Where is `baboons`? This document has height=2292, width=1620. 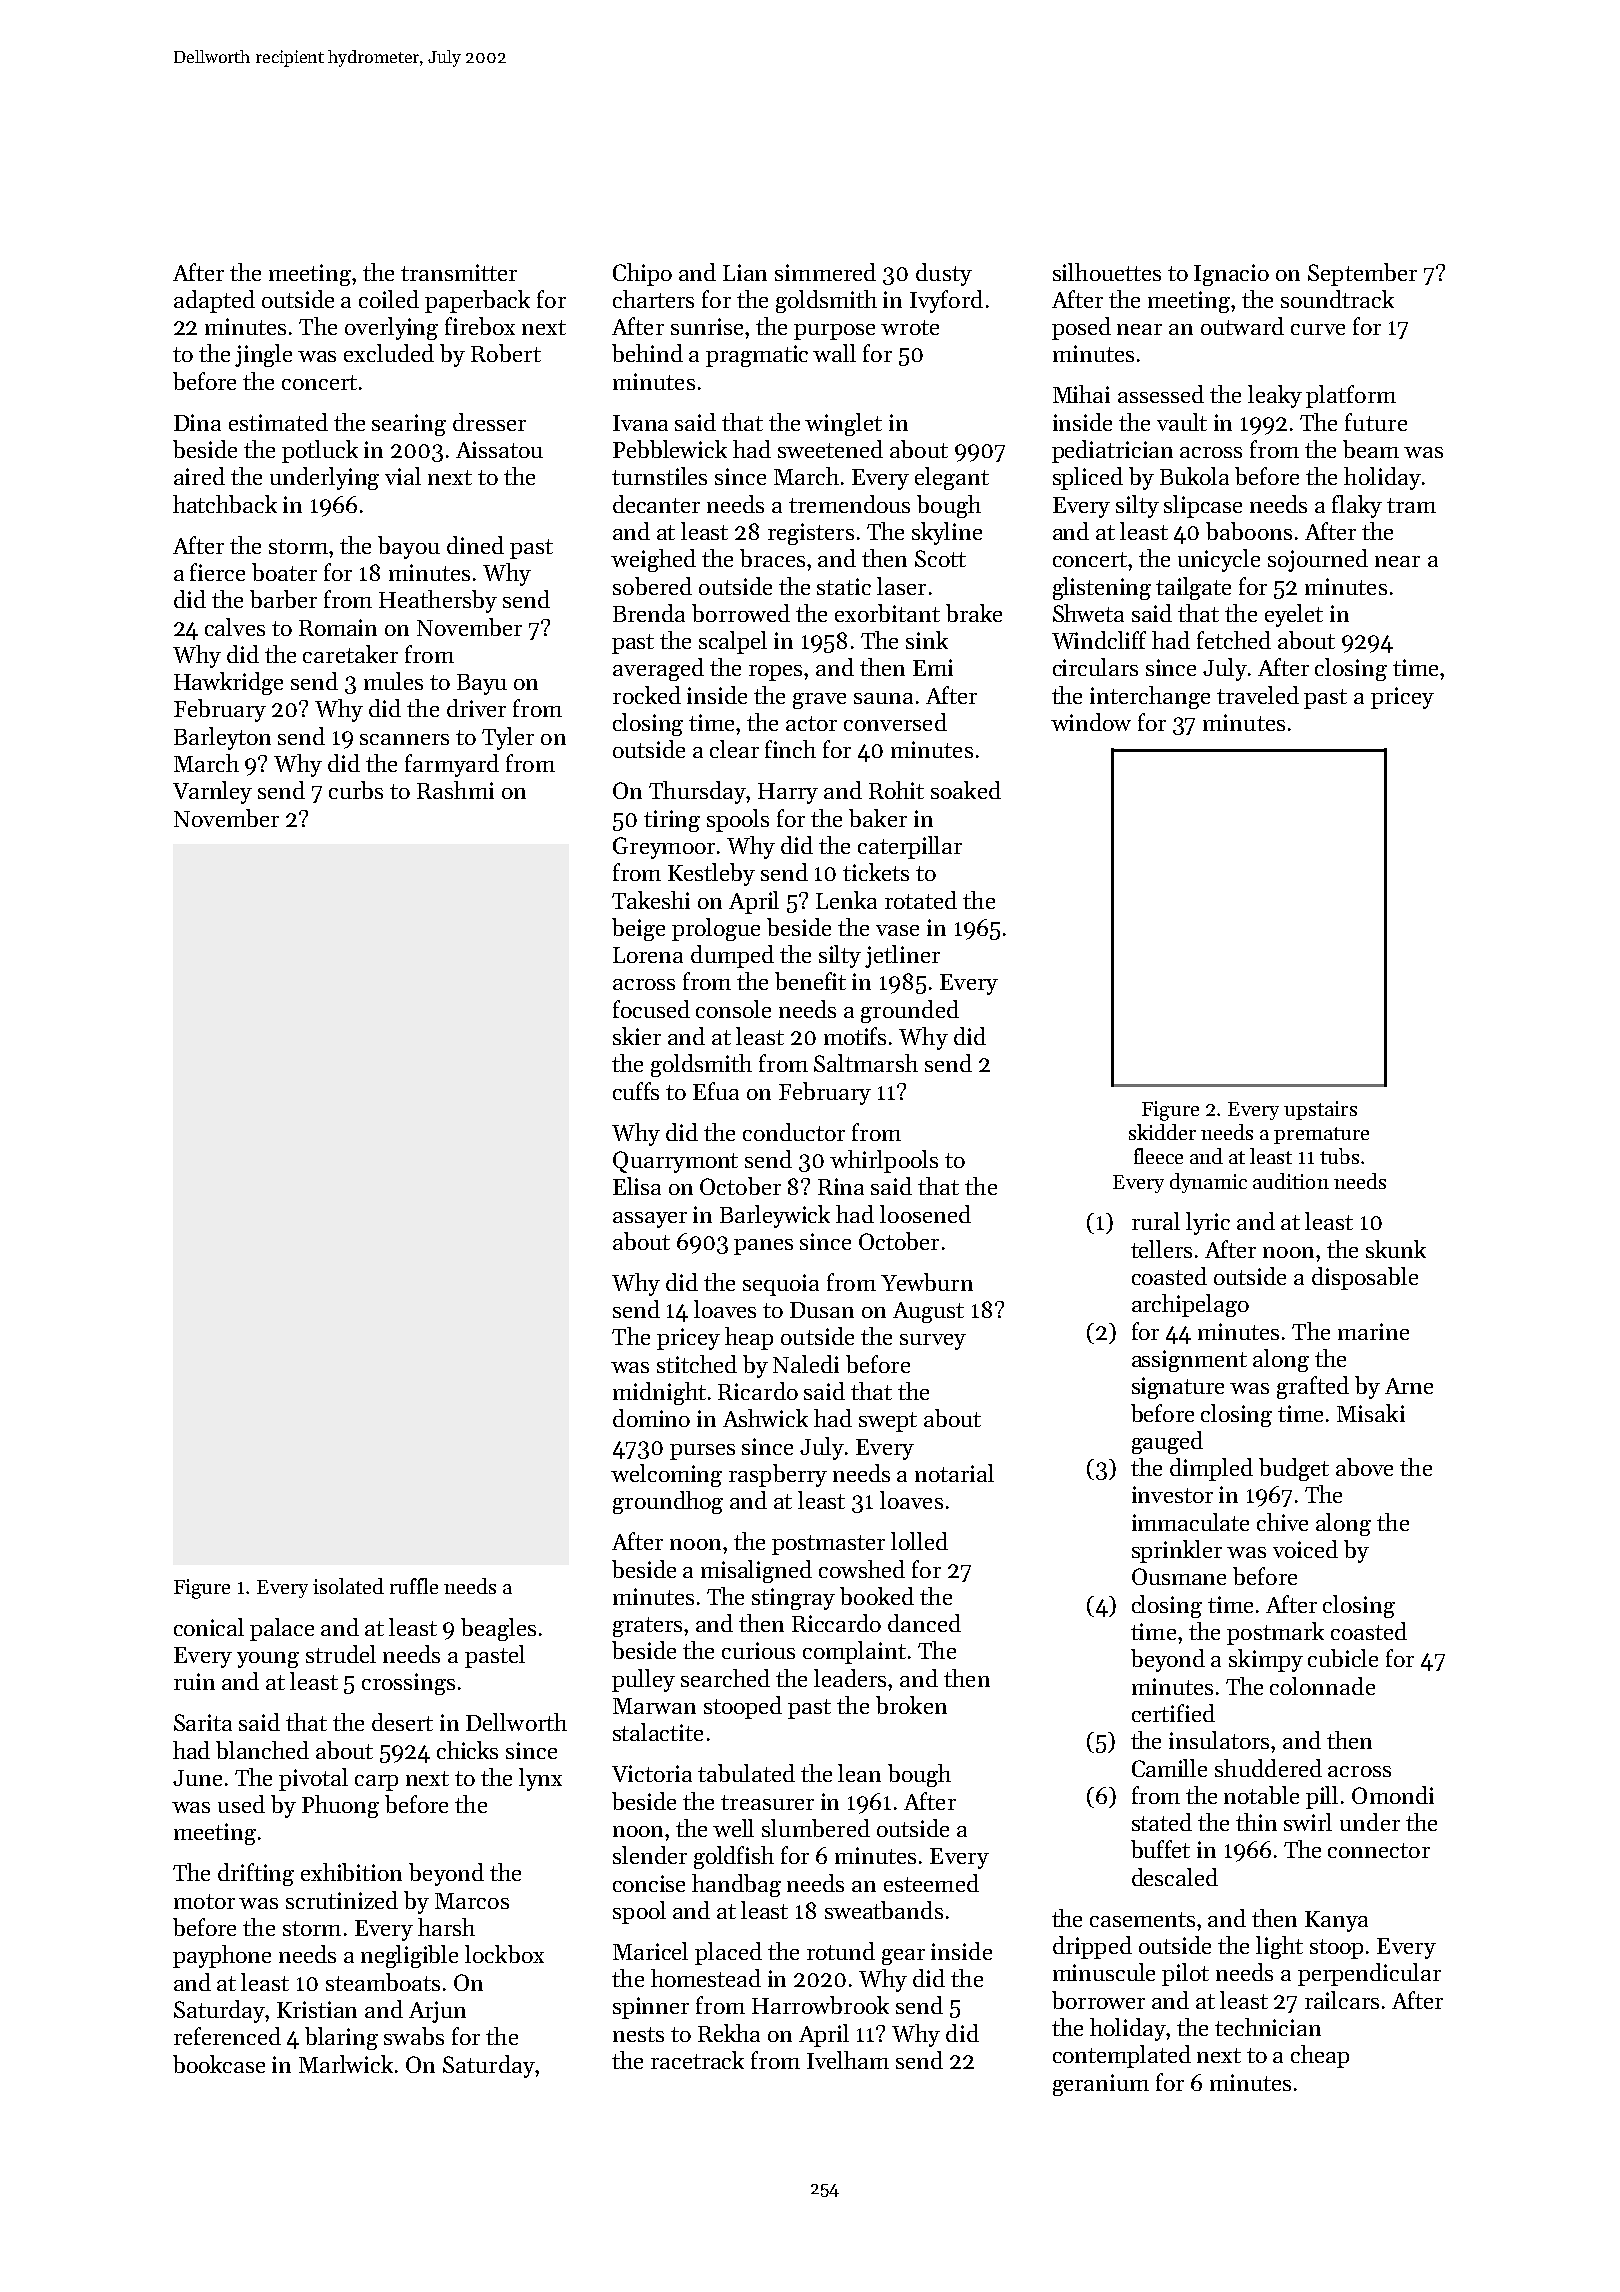 baboons is located at coordinates (1249, 531).
